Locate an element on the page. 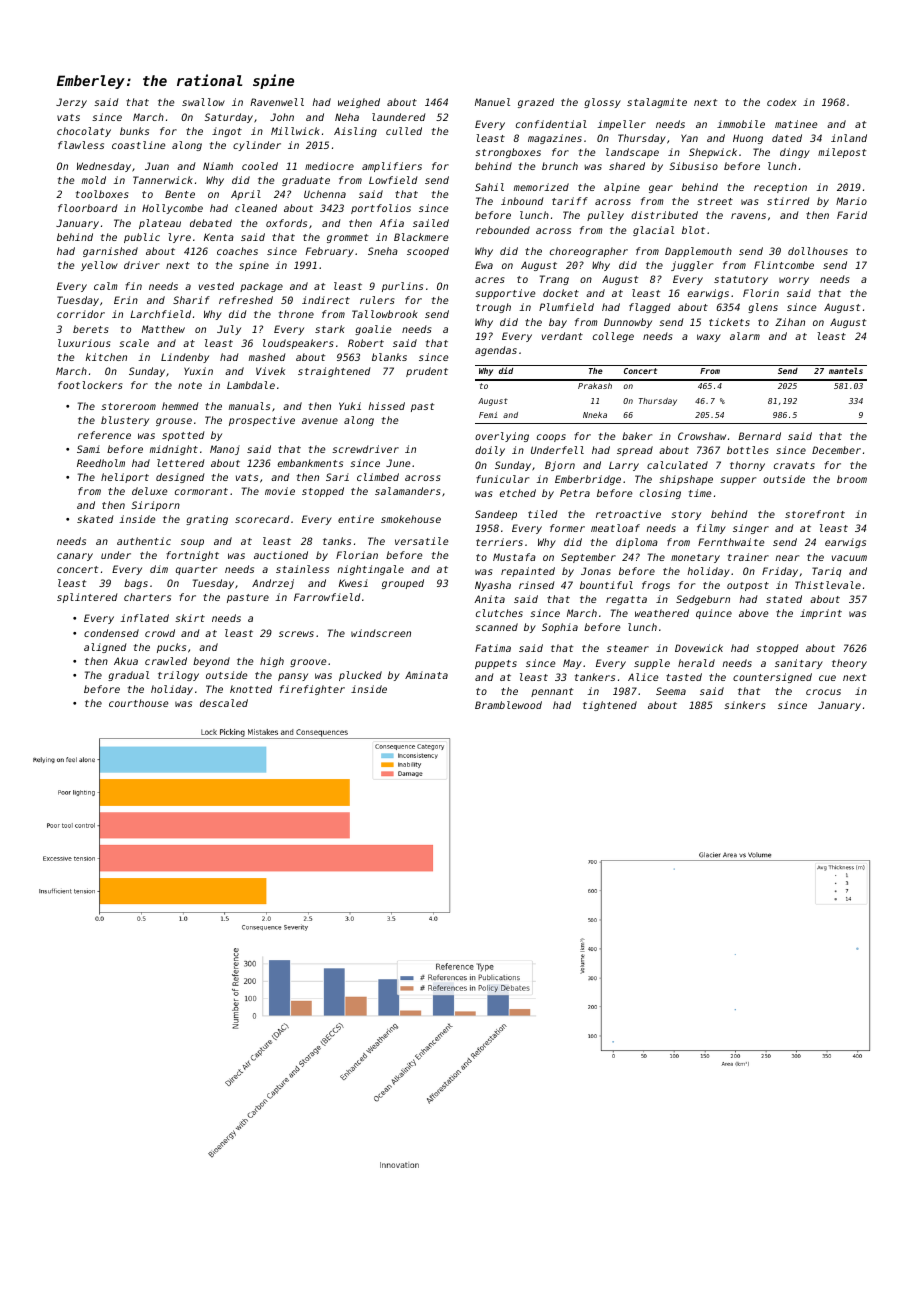 The height and width of the document is (1308, 924). lettered is located at coordinates (180, 463).
